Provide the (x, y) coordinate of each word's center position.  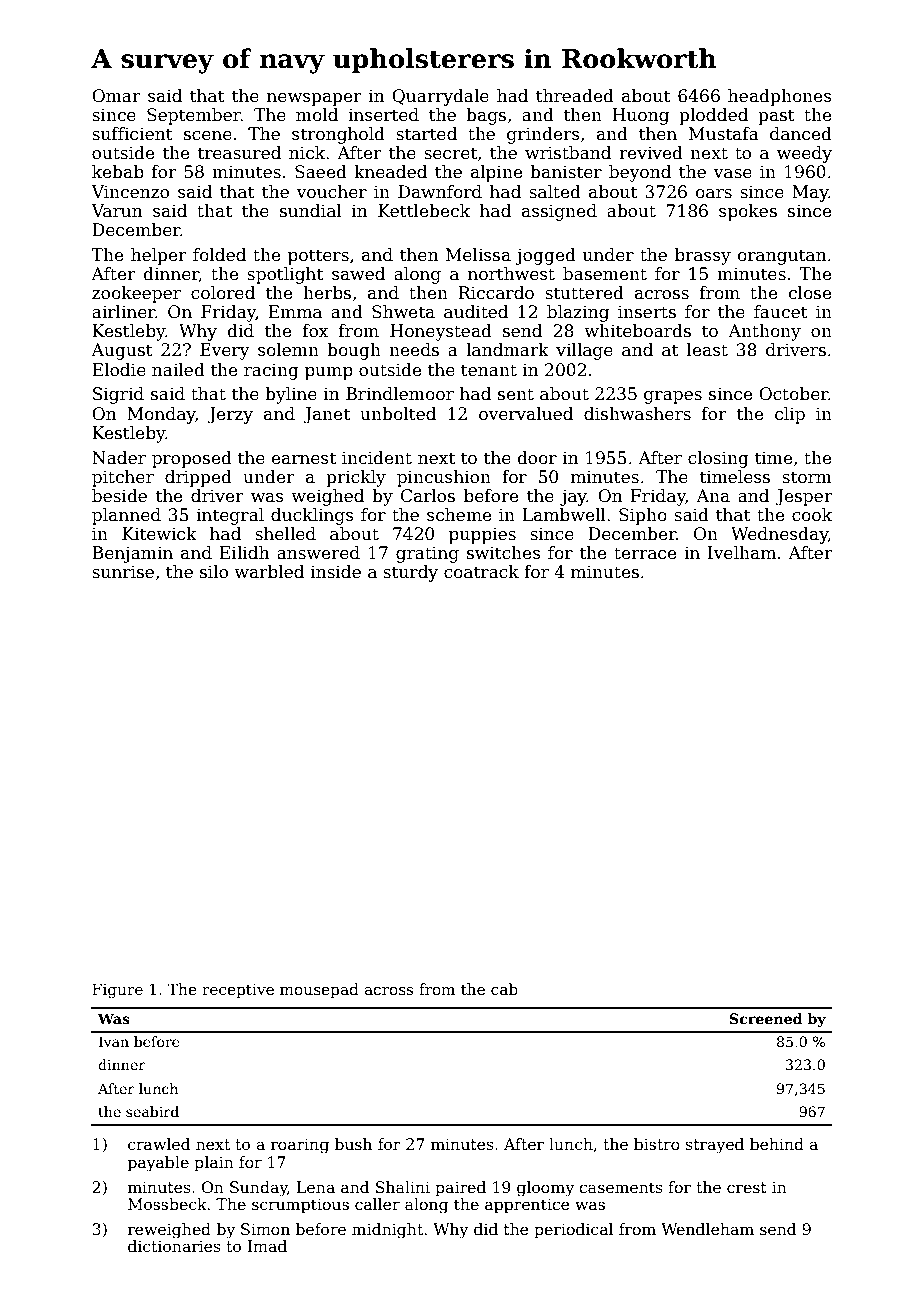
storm (807, 477)
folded (219, 255)
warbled (269, 572)
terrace (645, 553)
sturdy (410, 573)
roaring (300, 1146)
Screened (766, 1018)
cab (504, 989)
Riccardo (496, 293)
